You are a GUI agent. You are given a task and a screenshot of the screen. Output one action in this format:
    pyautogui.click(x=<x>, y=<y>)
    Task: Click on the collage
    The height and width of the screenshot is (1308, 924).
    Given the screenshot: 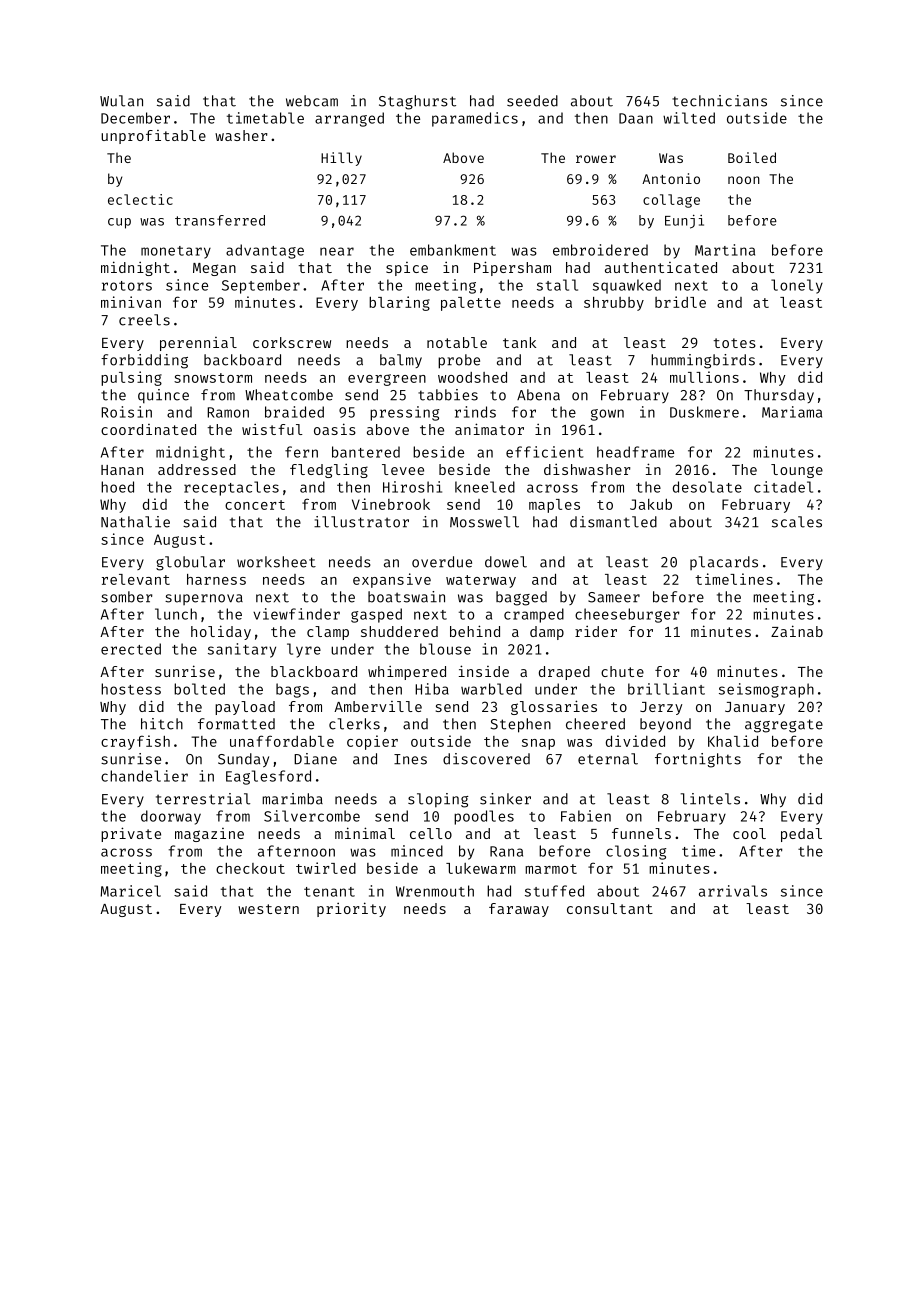 What is the action you would take?
    pyautogui.click(x=671, y=201)
